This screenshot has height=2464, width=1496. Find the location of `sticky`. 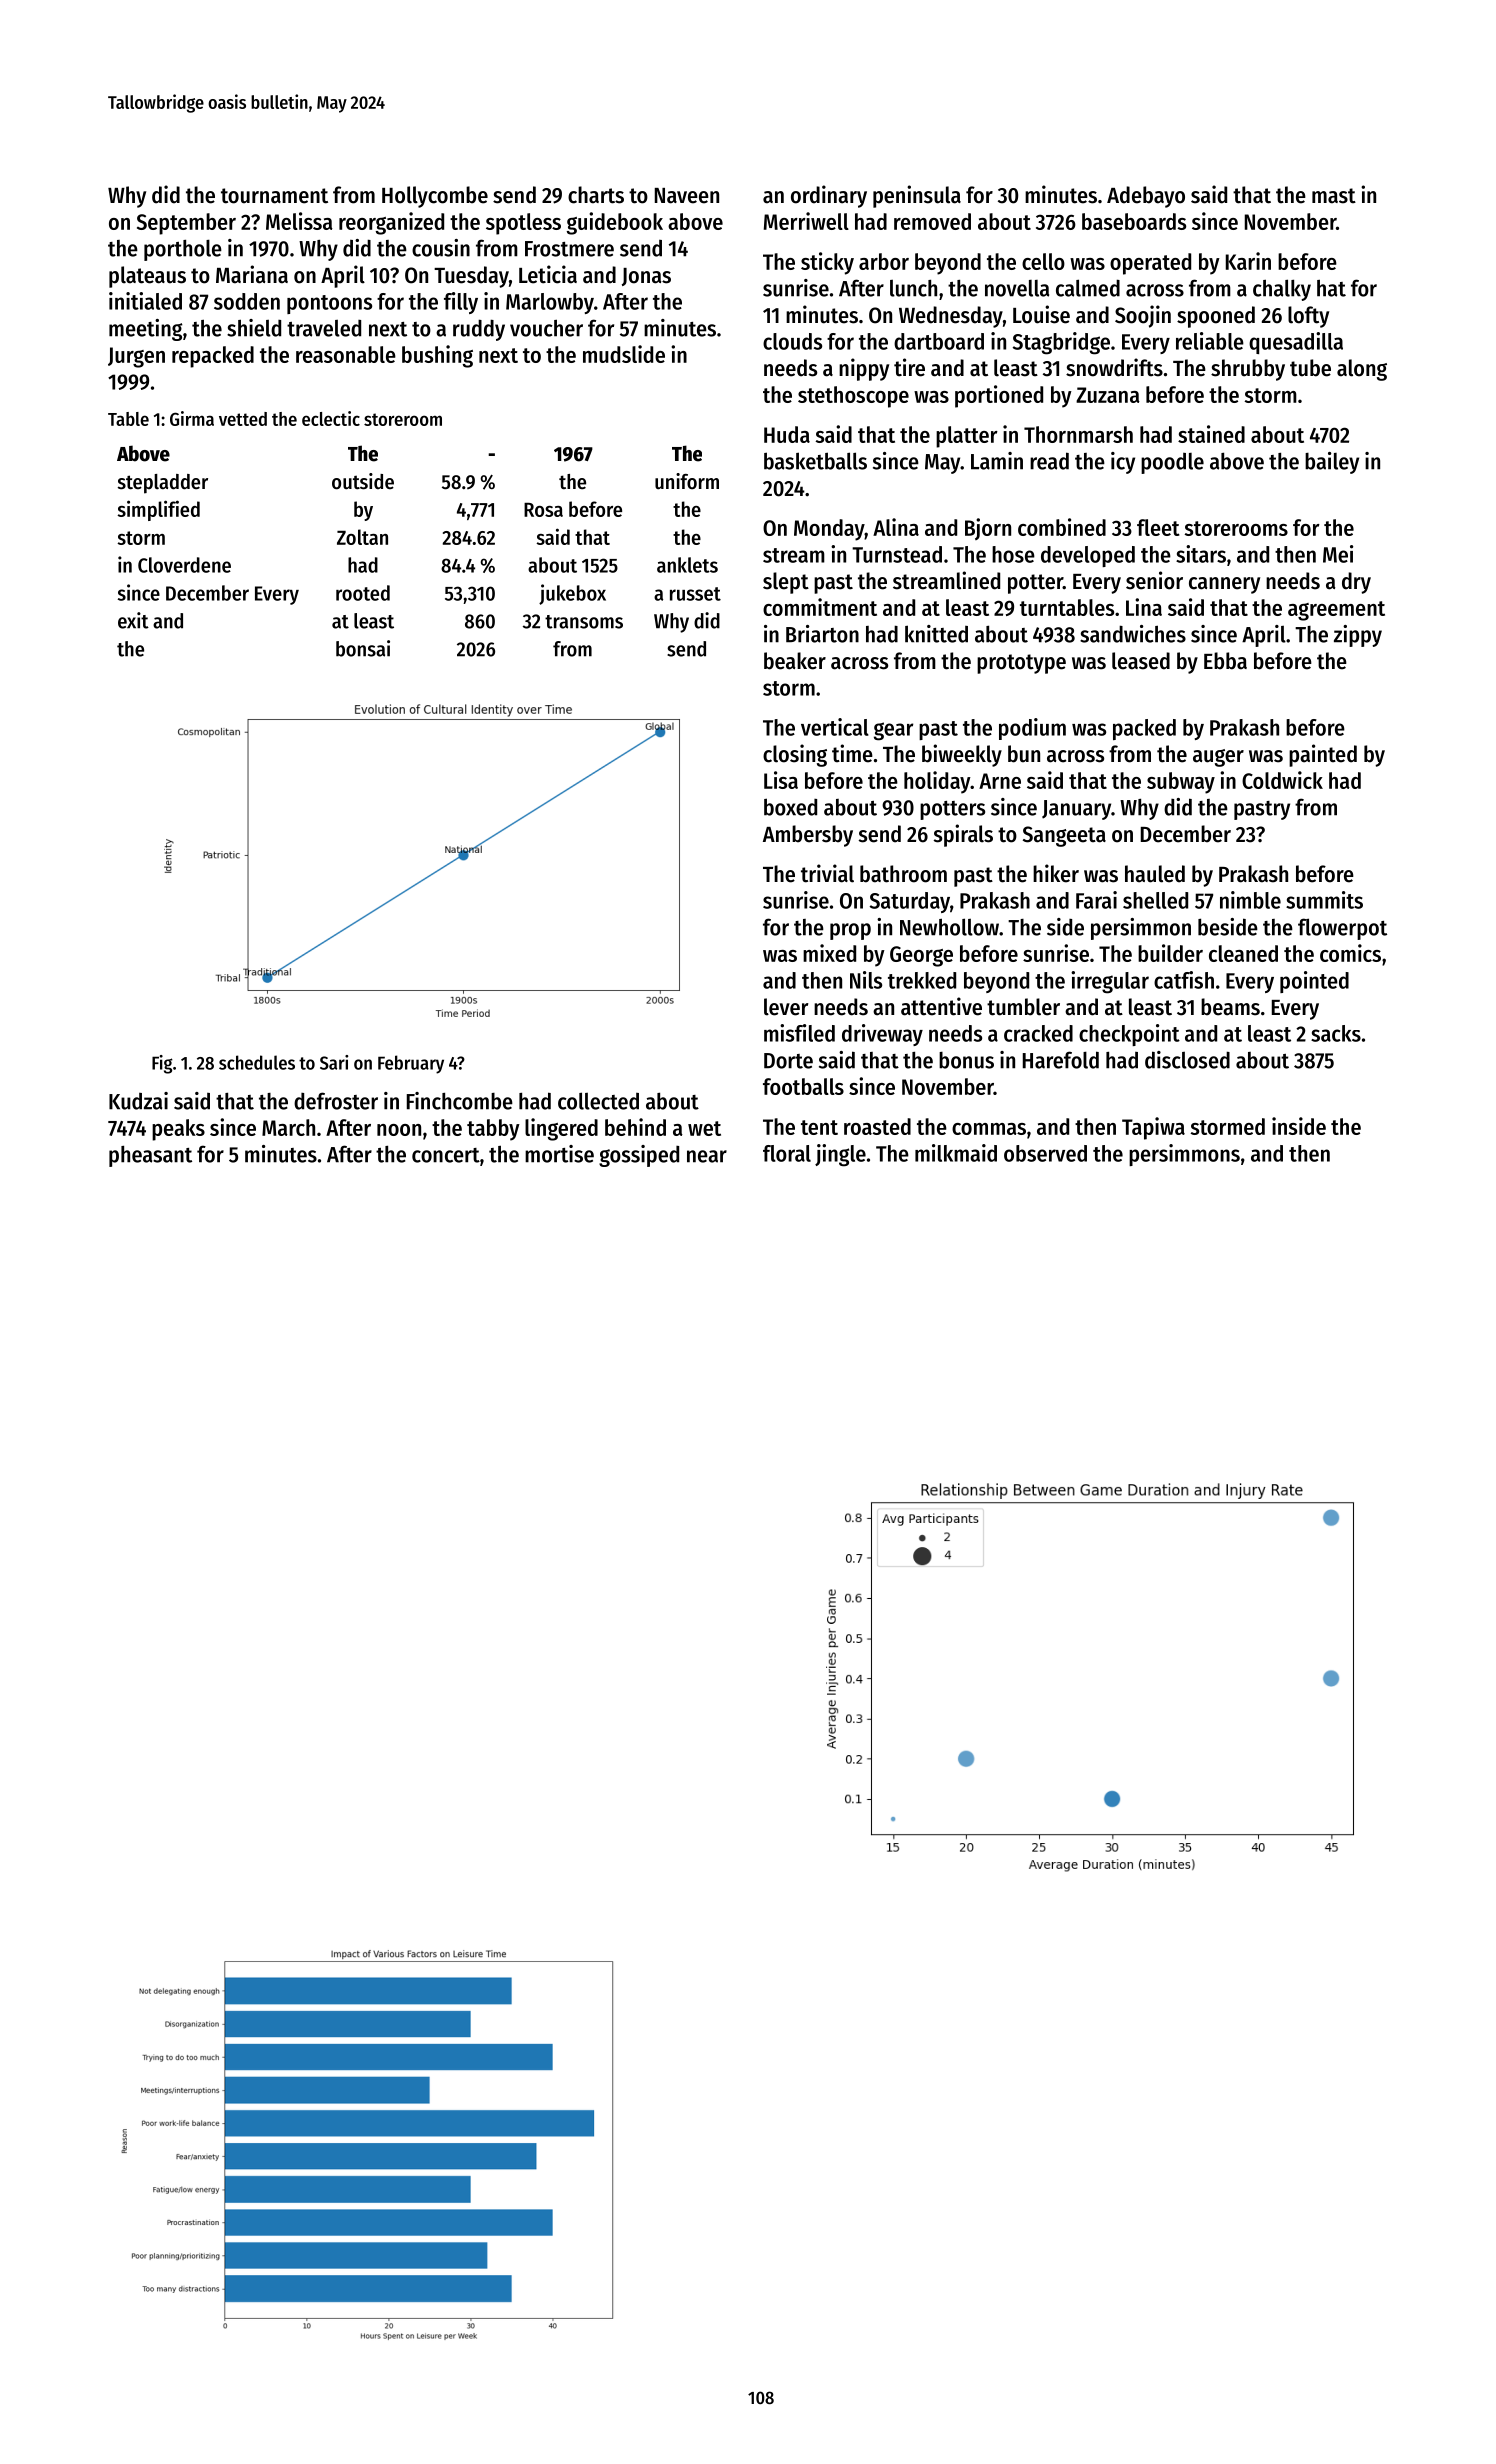

sticky is located at coordinates (827, 263).
